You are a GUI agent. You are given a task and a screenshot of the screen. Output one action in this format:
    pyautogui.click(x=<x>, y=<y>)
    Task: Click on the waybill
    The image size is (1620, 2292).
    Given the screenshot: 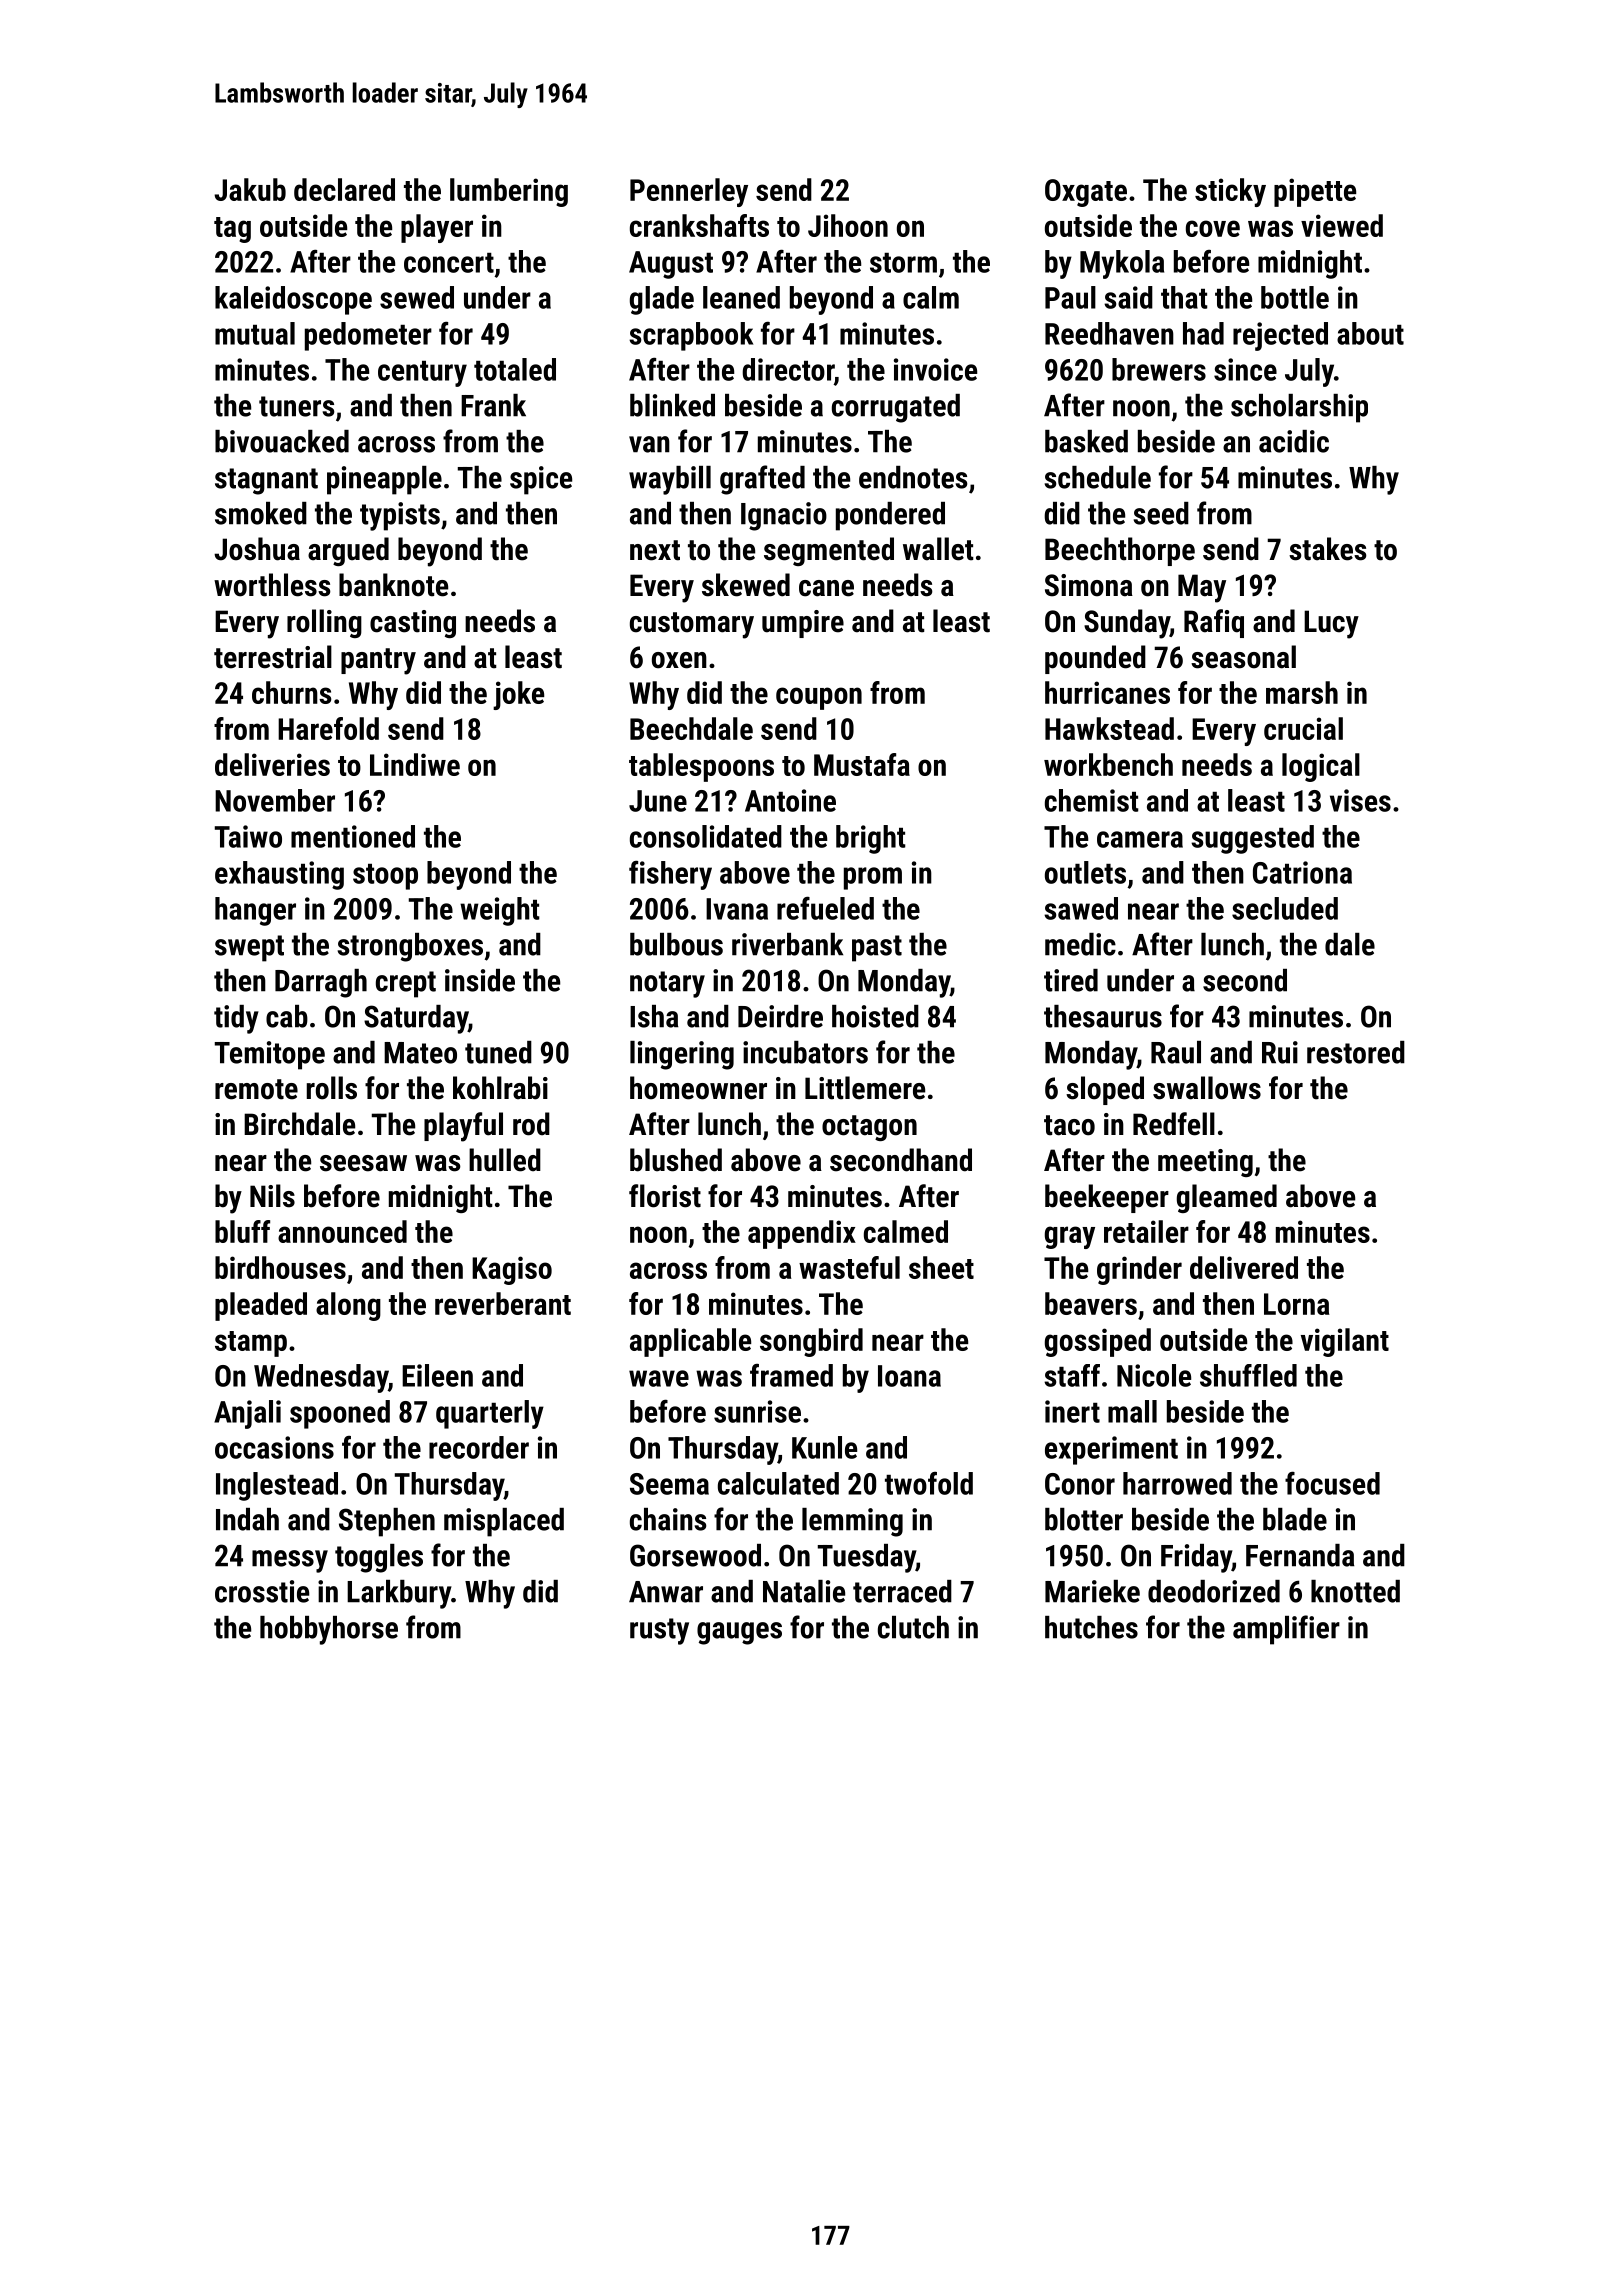 What is the action you would take?
    pyautogui.click(x=670, y=480)
